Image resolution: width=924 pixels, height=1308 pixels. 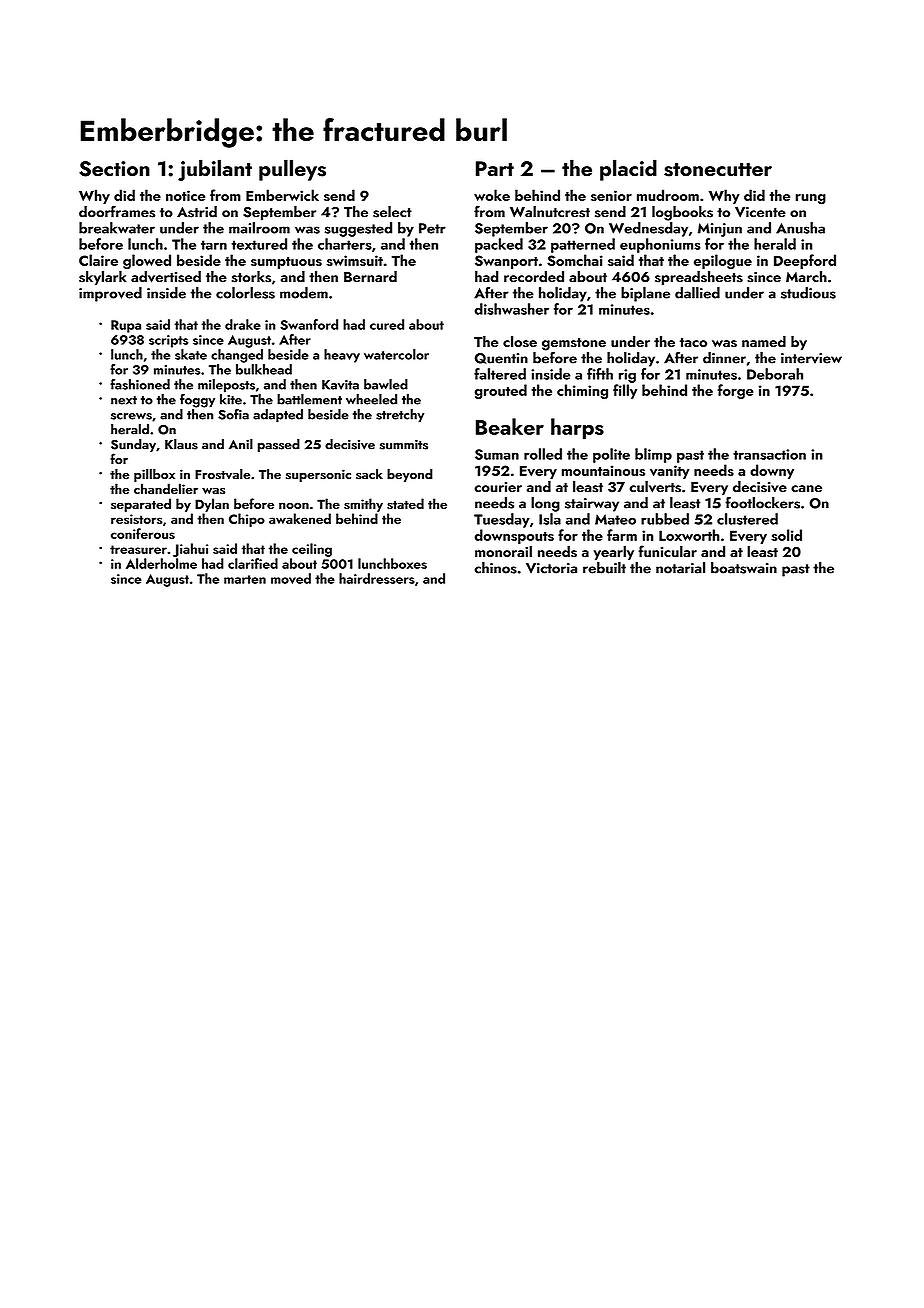 I want to click on Part, so click(x=495, y=168).
